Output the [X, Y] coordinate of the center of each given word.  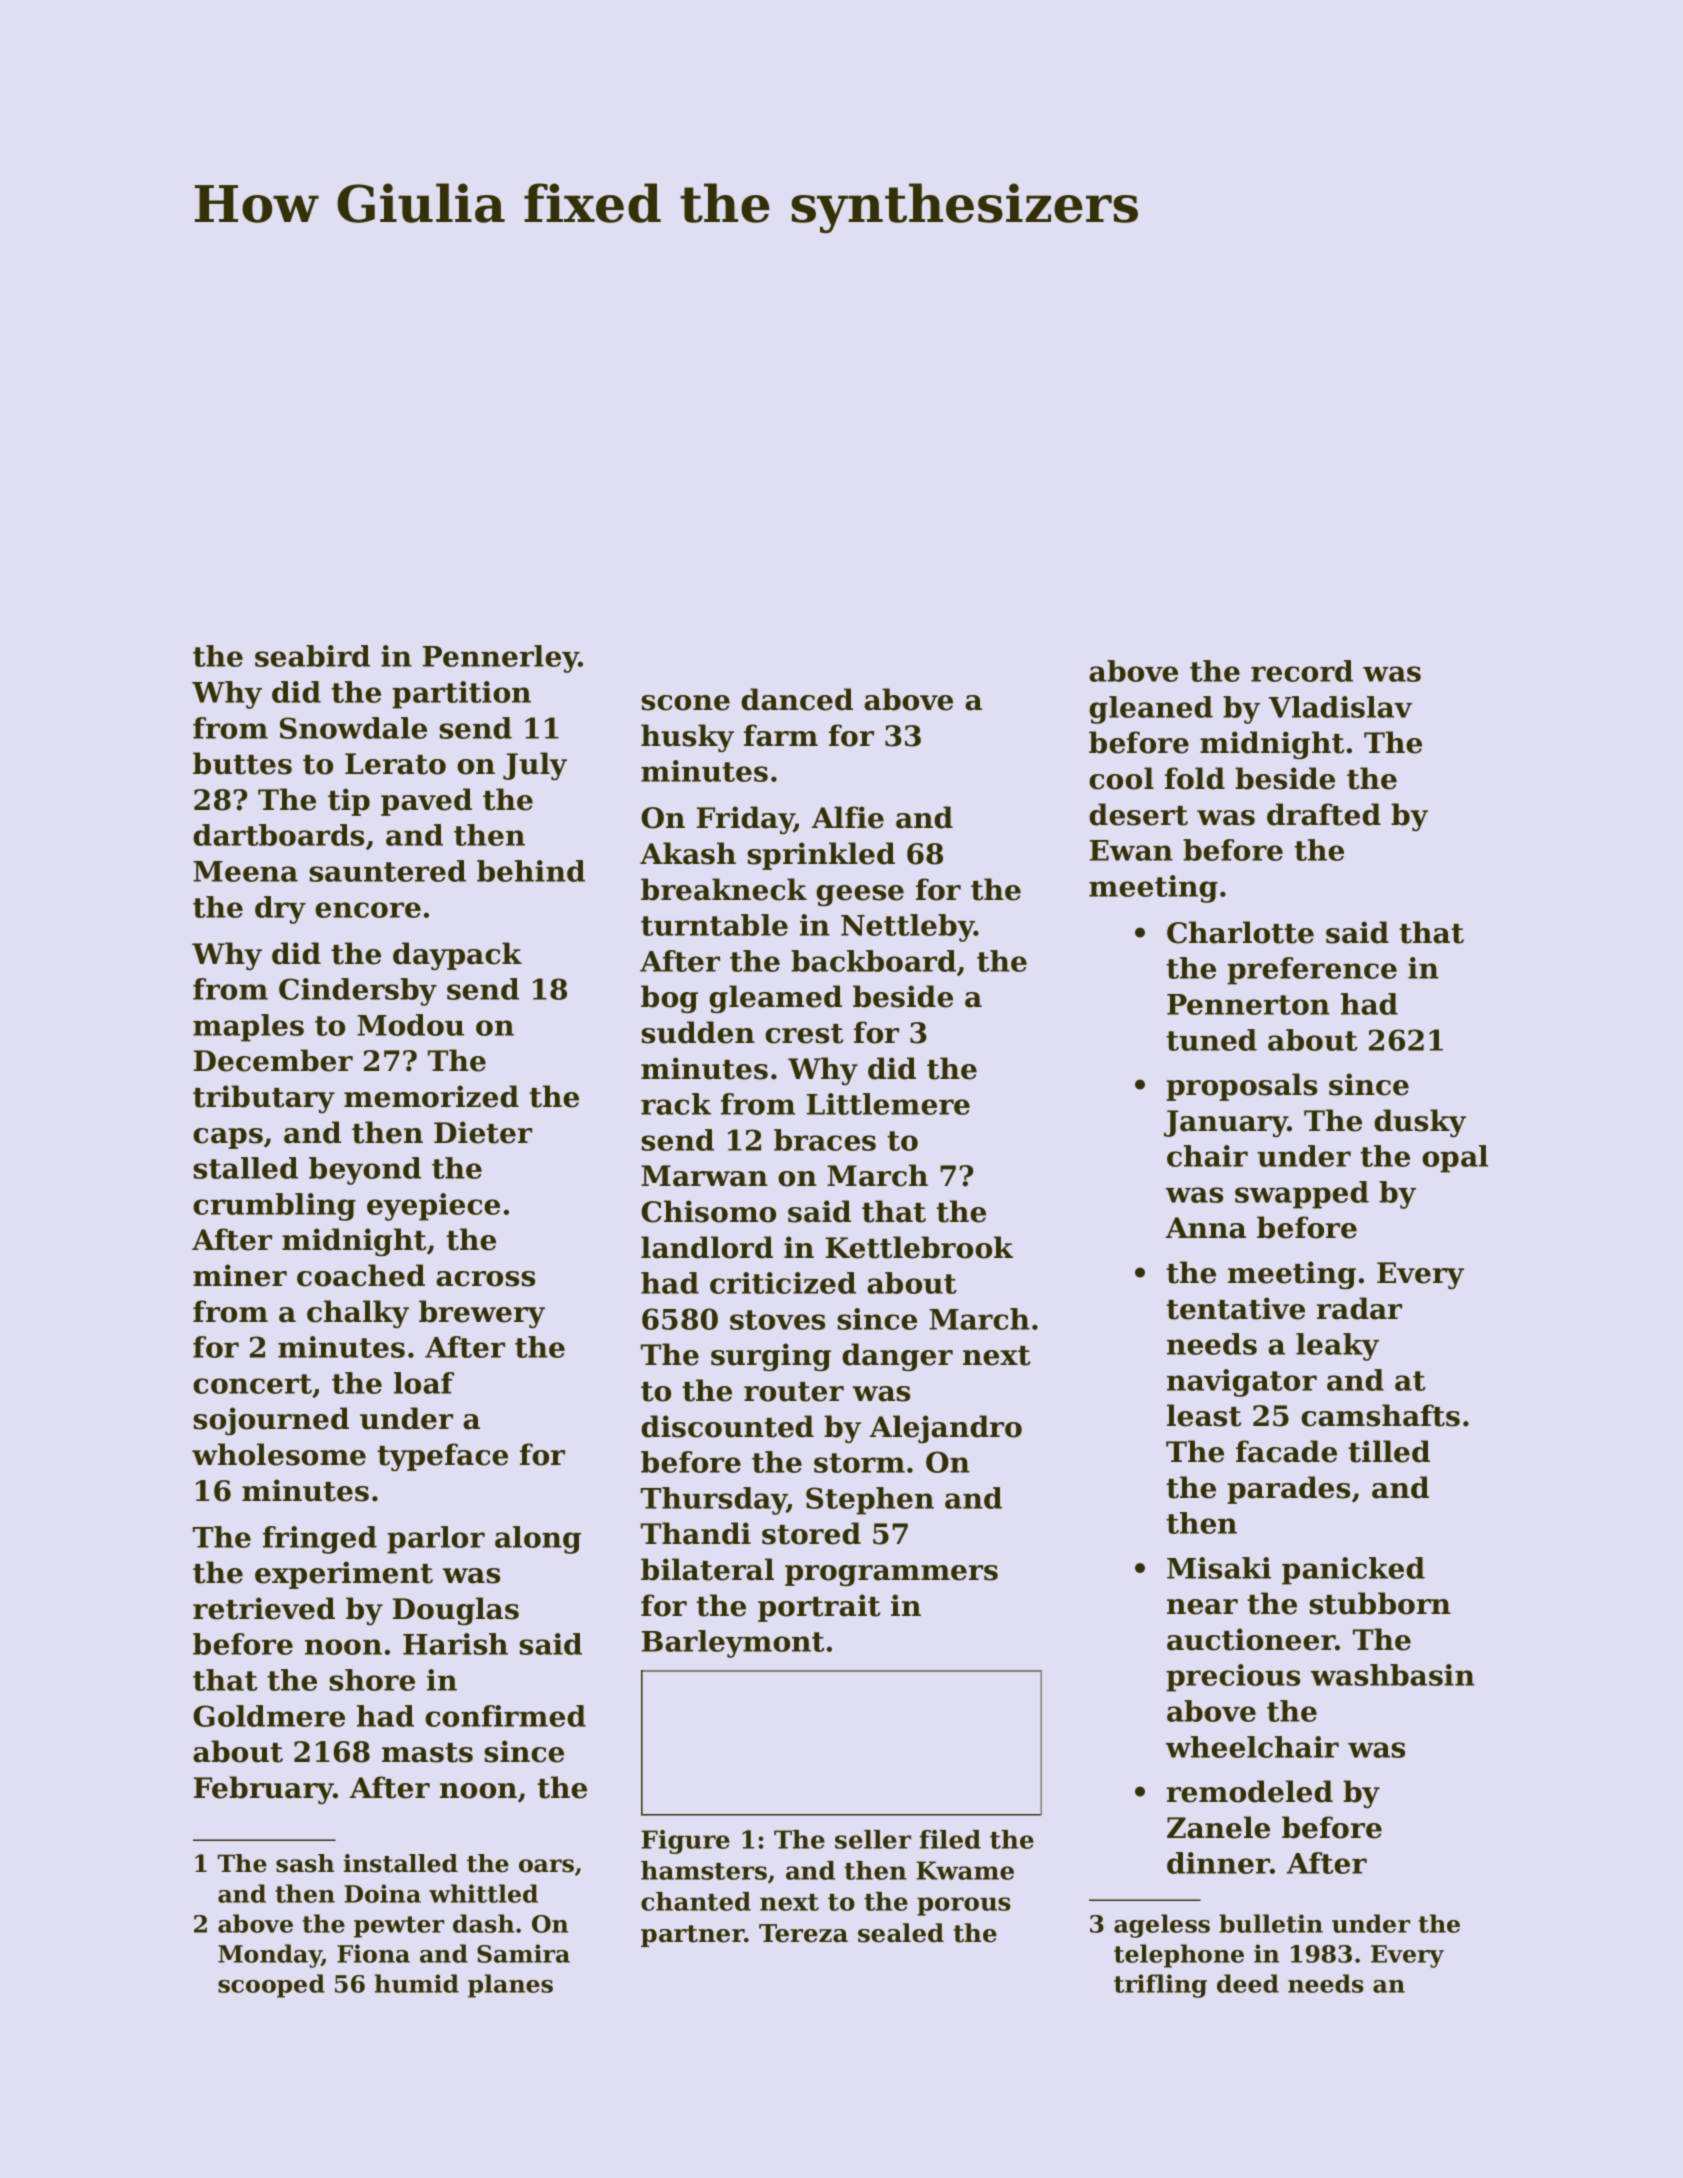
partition [461, 695]
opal [1455, 1159]
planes [510, 1986]
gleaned [1151, 710]
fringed [320, 1540]
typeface [442, 1457]
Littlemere [888, 1104]
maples [248, 1028]
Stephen [870, 1501]
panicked [1353, 1571]
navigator [1242, 1383]
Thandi [696, 1533]
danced [797, 699]
